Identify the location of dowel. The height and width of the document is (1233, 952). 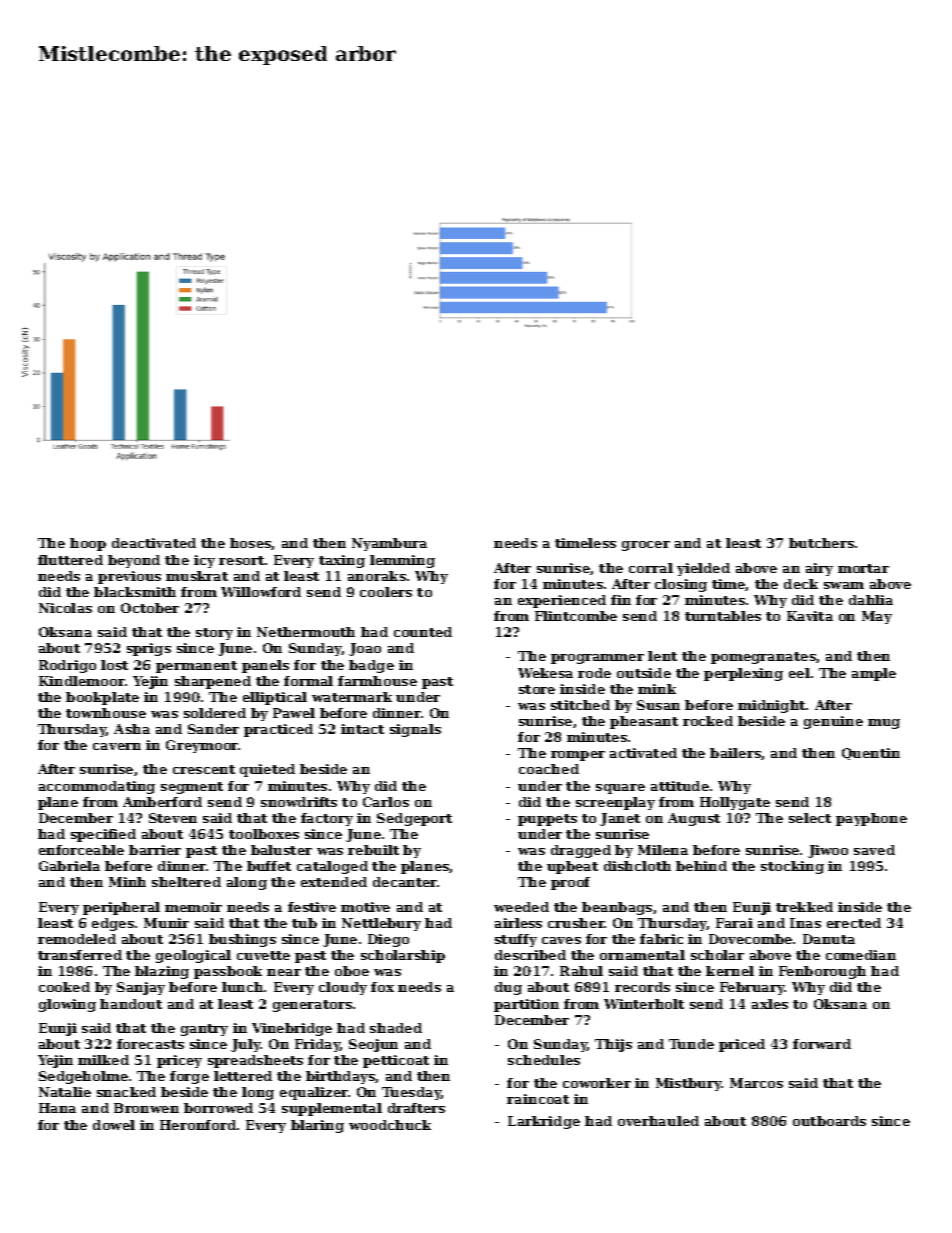
(114, 1125).
